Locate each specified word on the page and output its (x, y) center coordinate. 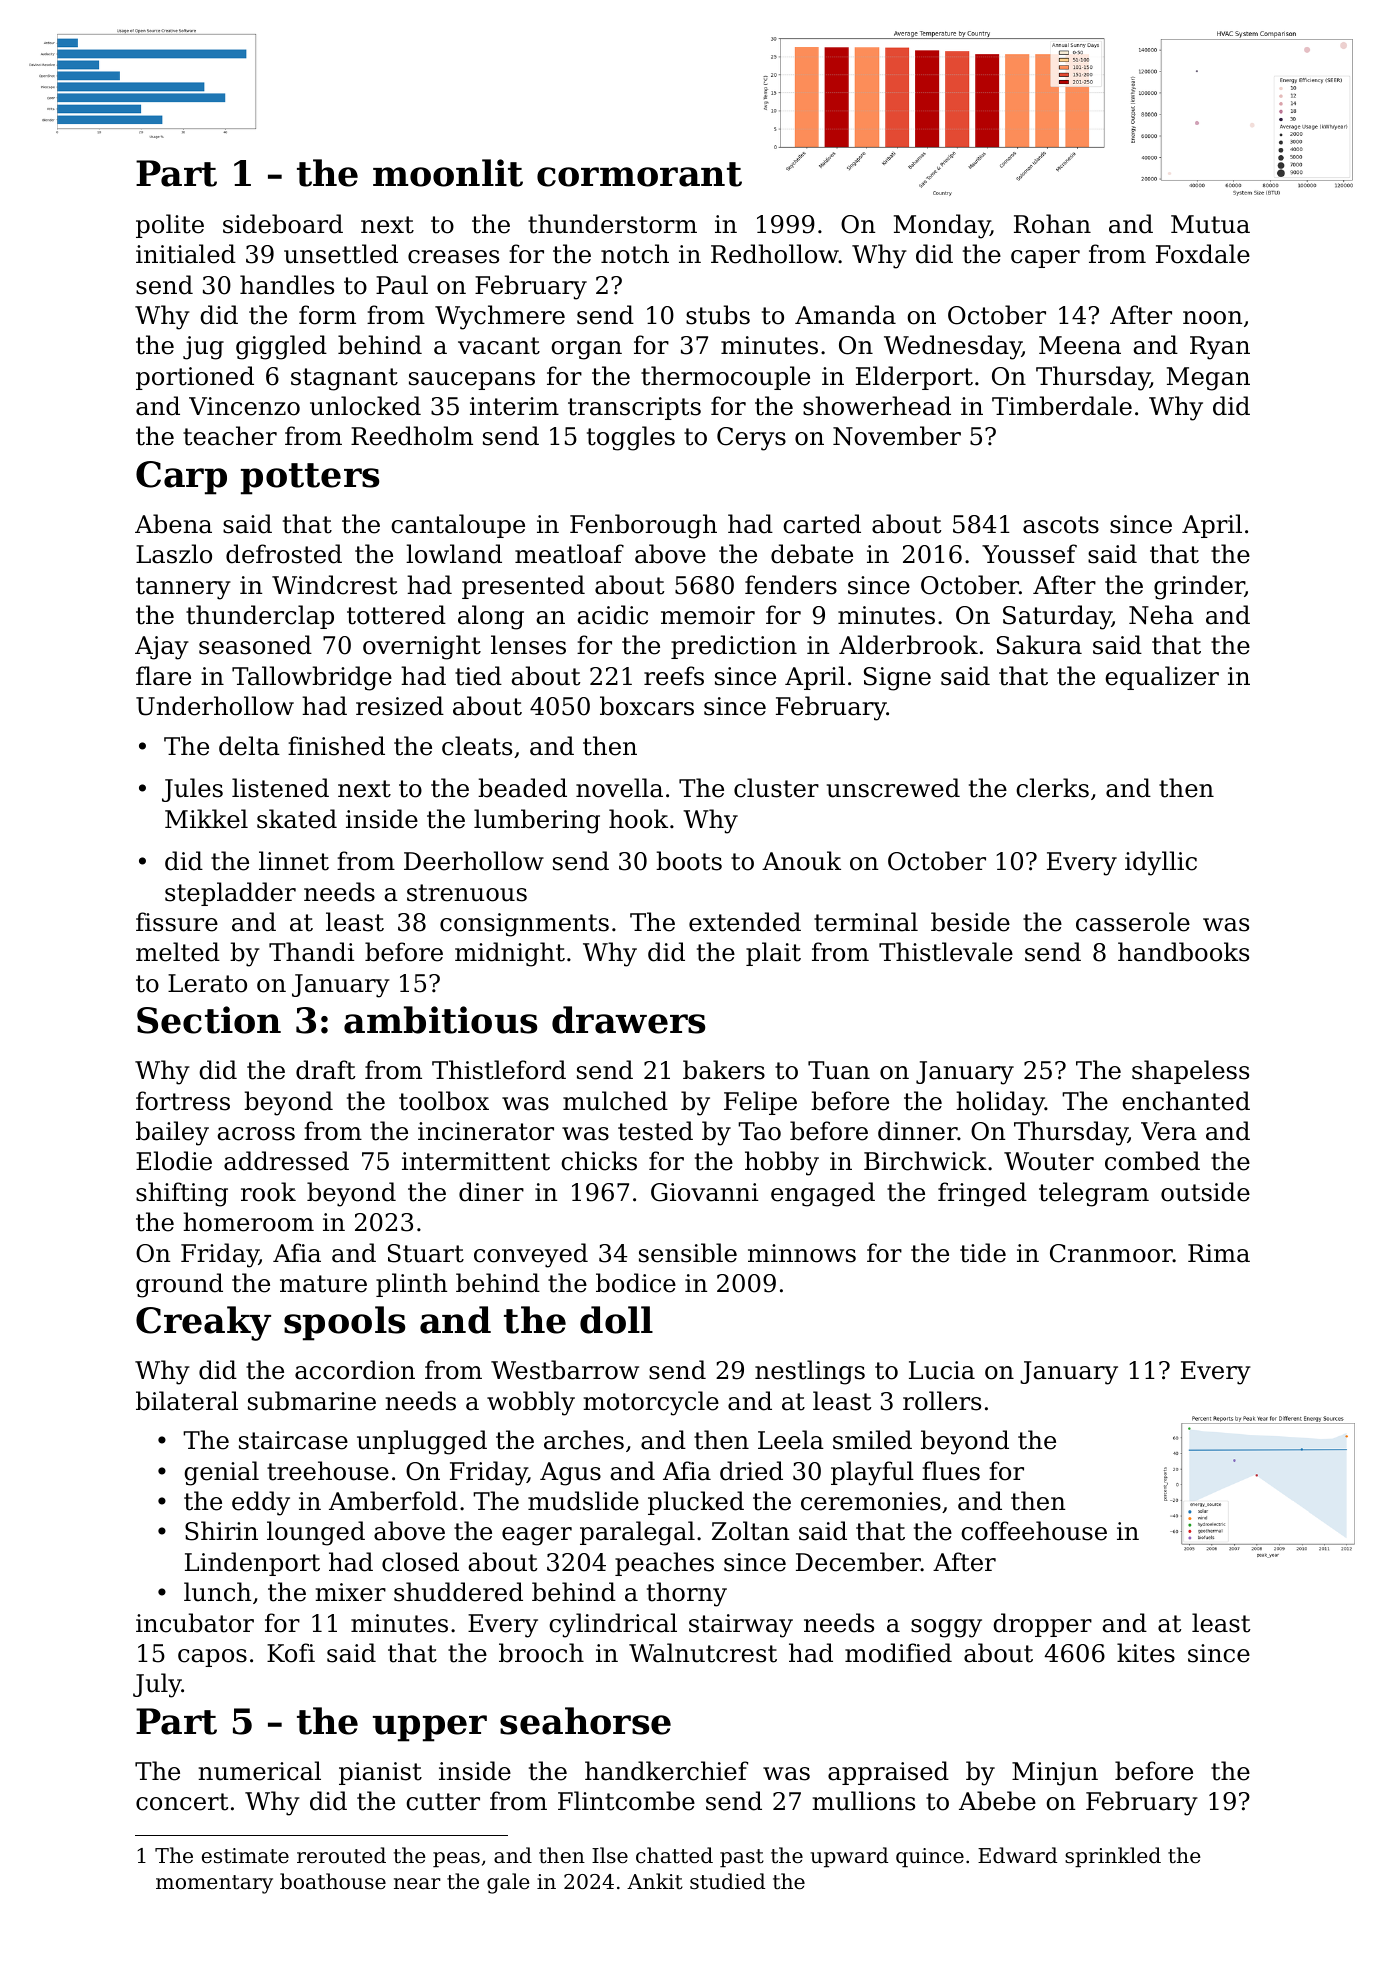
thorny (687, 1594)
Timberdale (1062, 406)
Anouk (801, 861)
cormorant (639, 174)
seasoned (255, 645)
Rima (1219, 1253)
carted (822, 524)
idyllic (1161, 863)
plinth (411, 1285)
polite (170, 226)
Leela (791, 1440)
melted (178, 952)
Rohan (1052, 224)
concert (182, 1802)
